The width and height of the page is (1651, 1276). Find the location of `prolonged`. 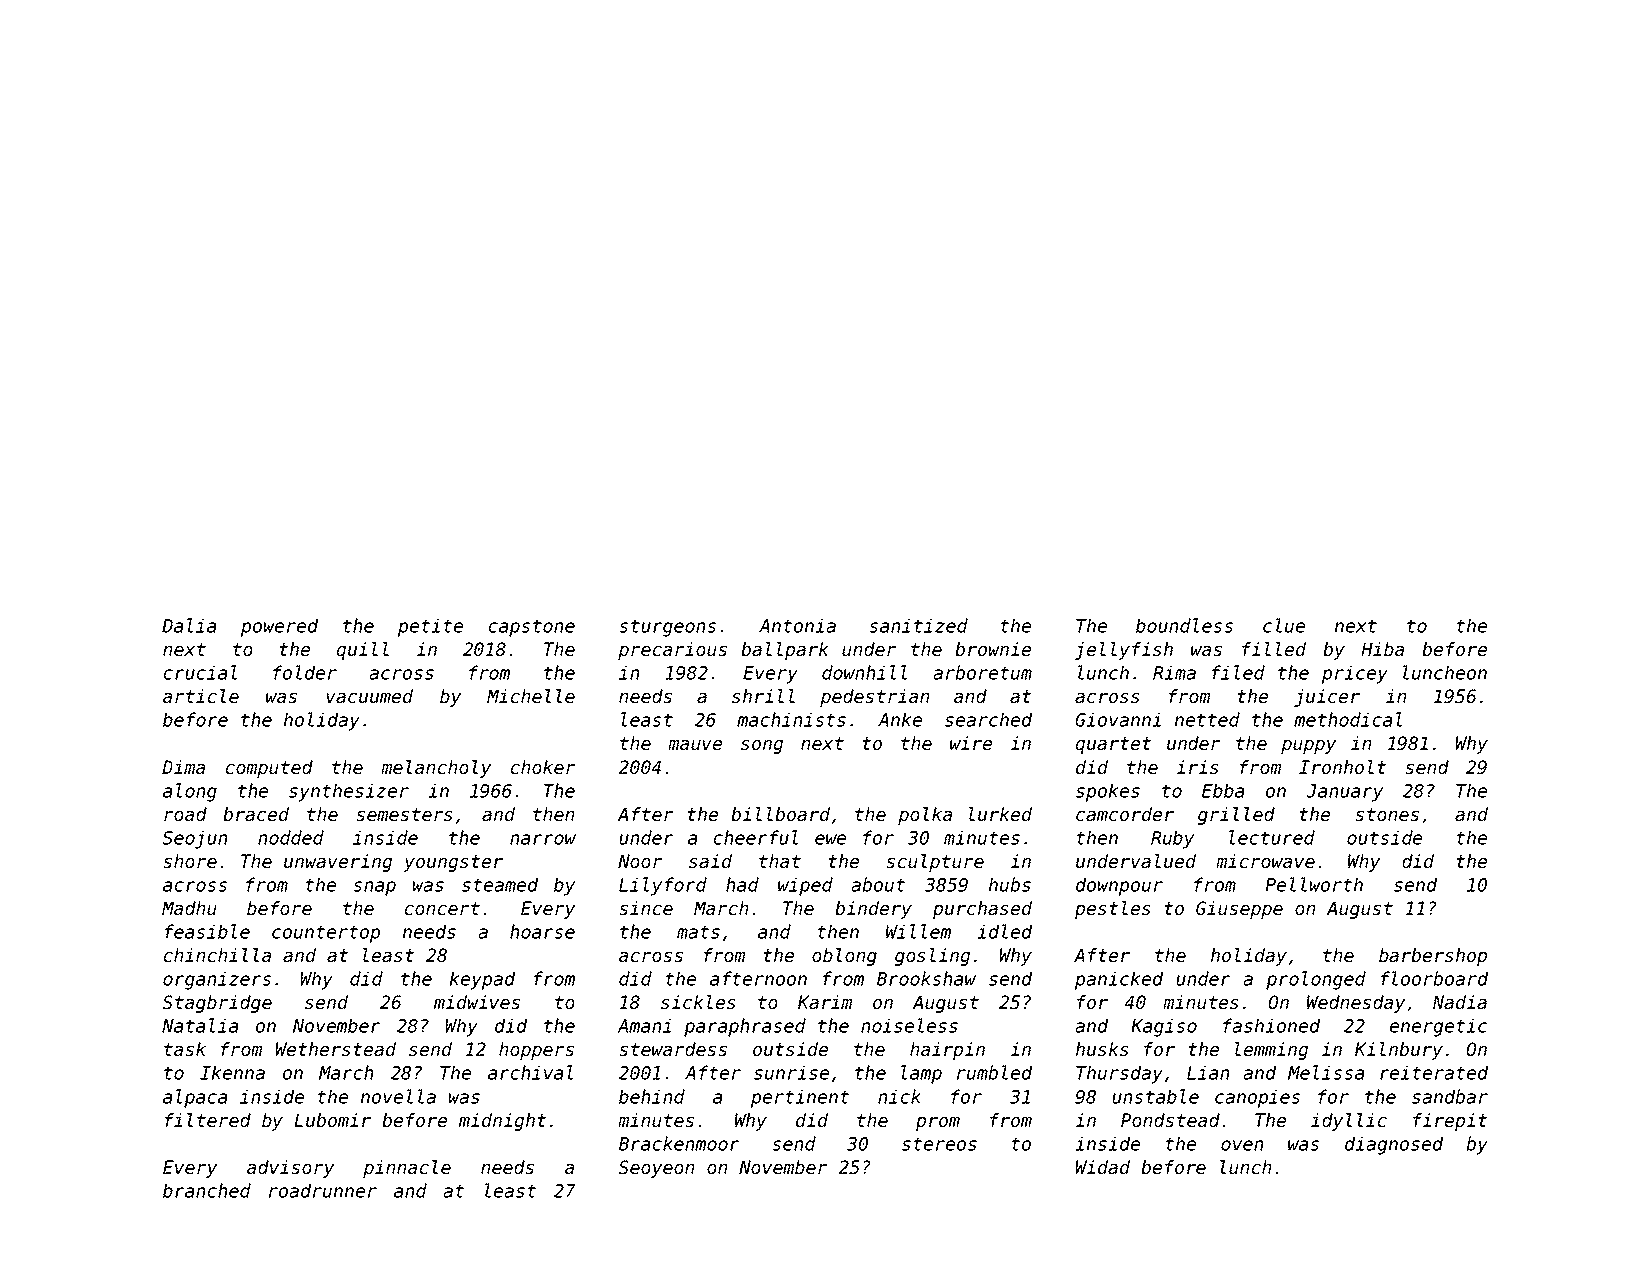

prolonged is located at coordinates (1316, 980).
